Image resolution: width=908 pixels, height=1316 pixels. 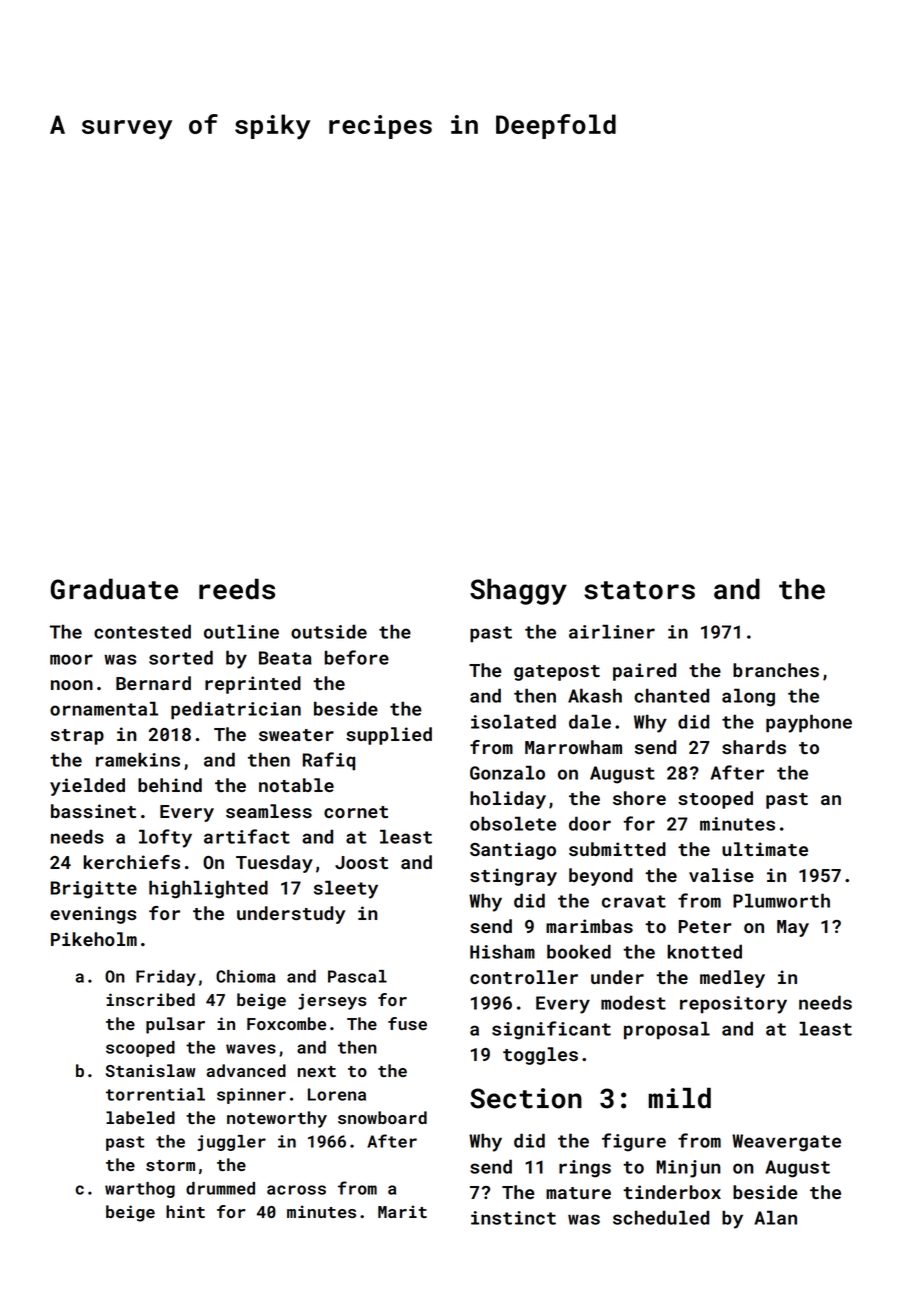 What do you see at coordinates (93, 890) in the page?
I see `Brigitte` at bounding box center [93, 890].
